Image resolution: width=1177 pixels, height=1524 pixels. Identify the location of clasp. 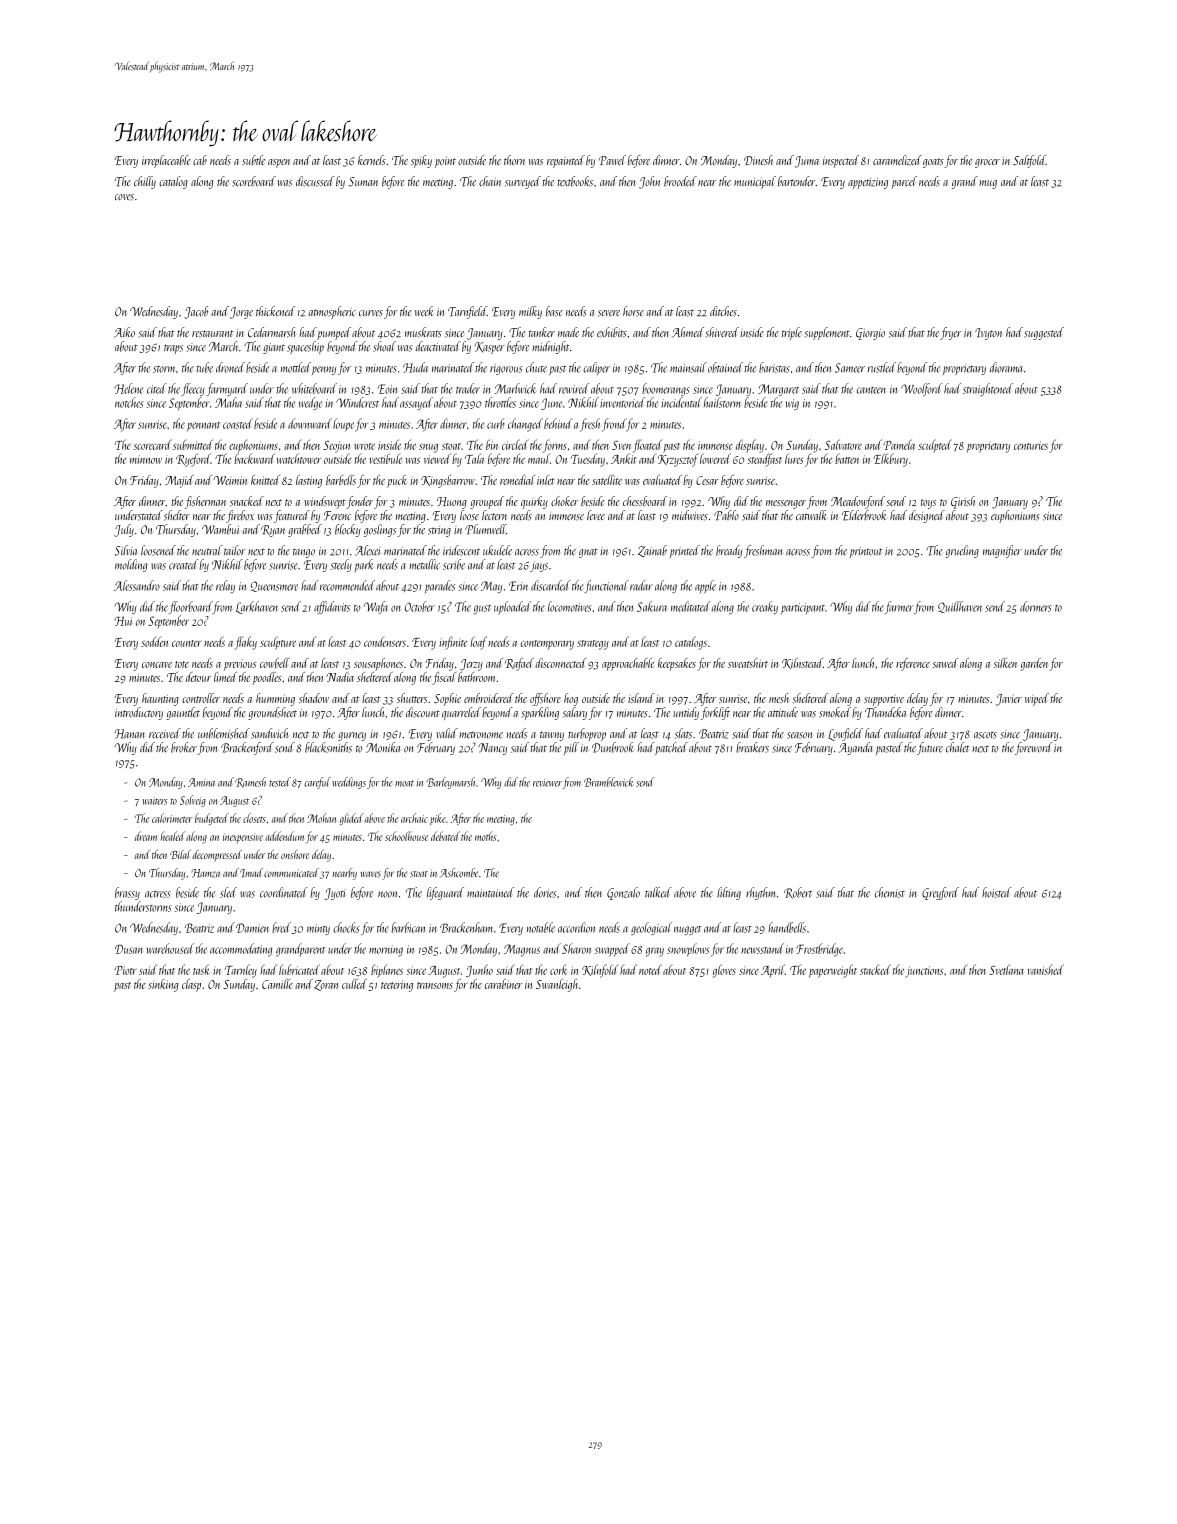
(191, 985).
